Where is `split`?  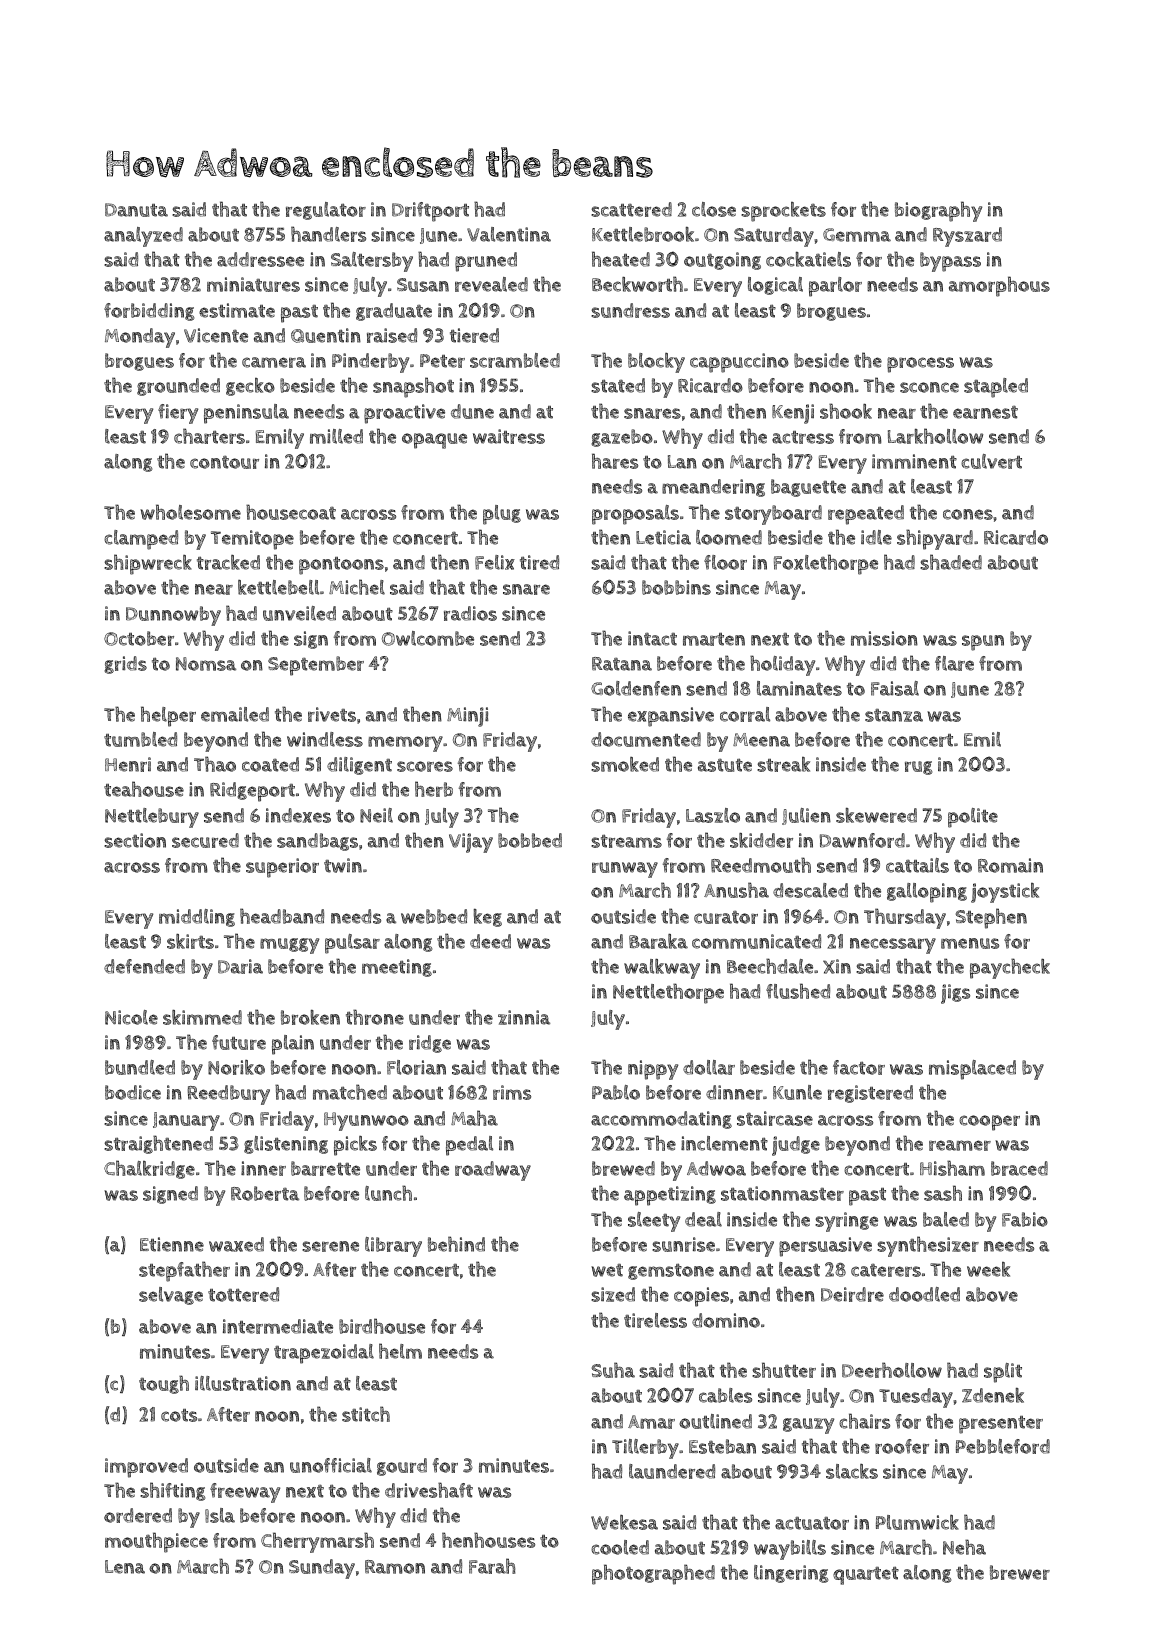
split is located at coordinates (1003, 1373).
